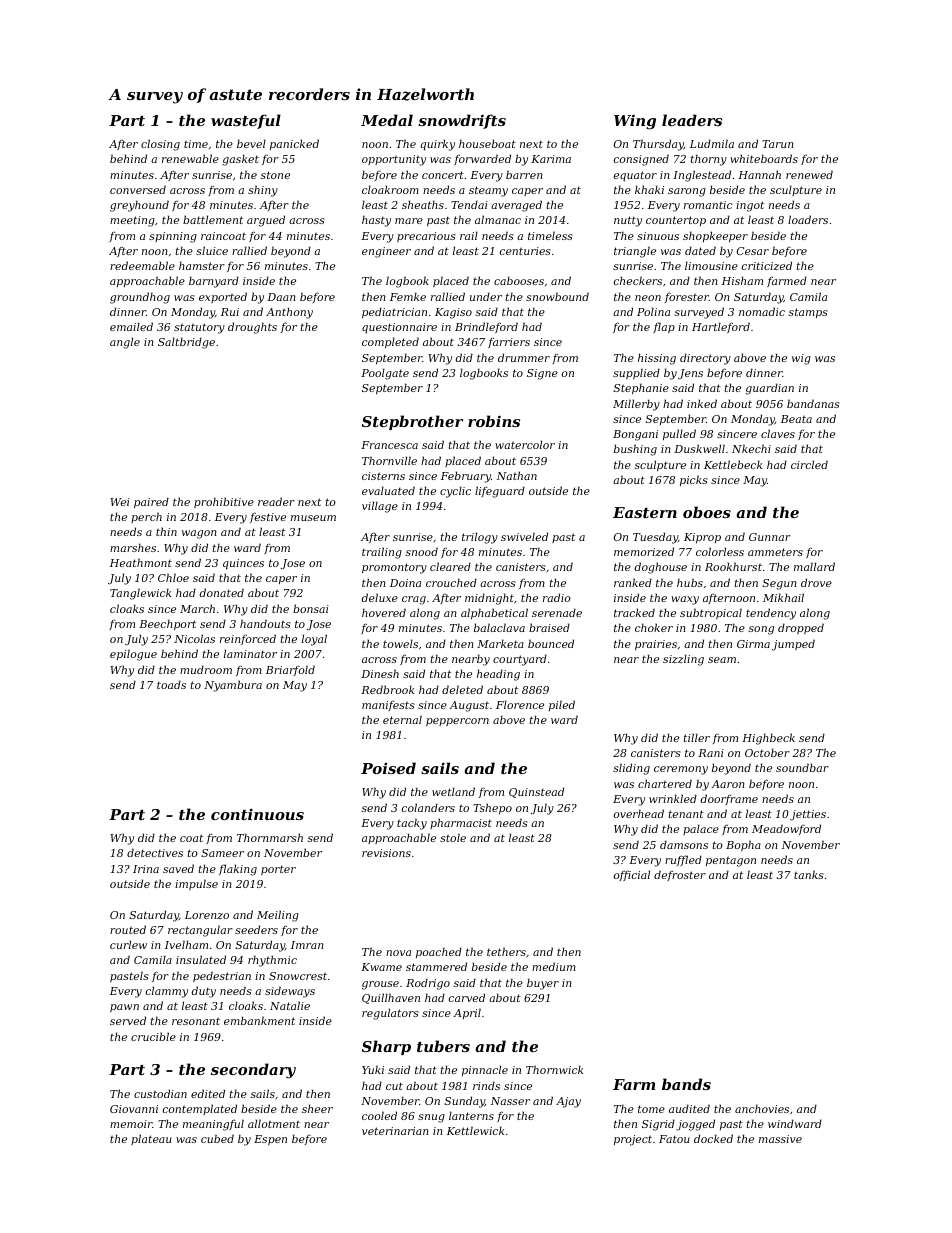  I want to click on Tarun, so click(778, 144).
